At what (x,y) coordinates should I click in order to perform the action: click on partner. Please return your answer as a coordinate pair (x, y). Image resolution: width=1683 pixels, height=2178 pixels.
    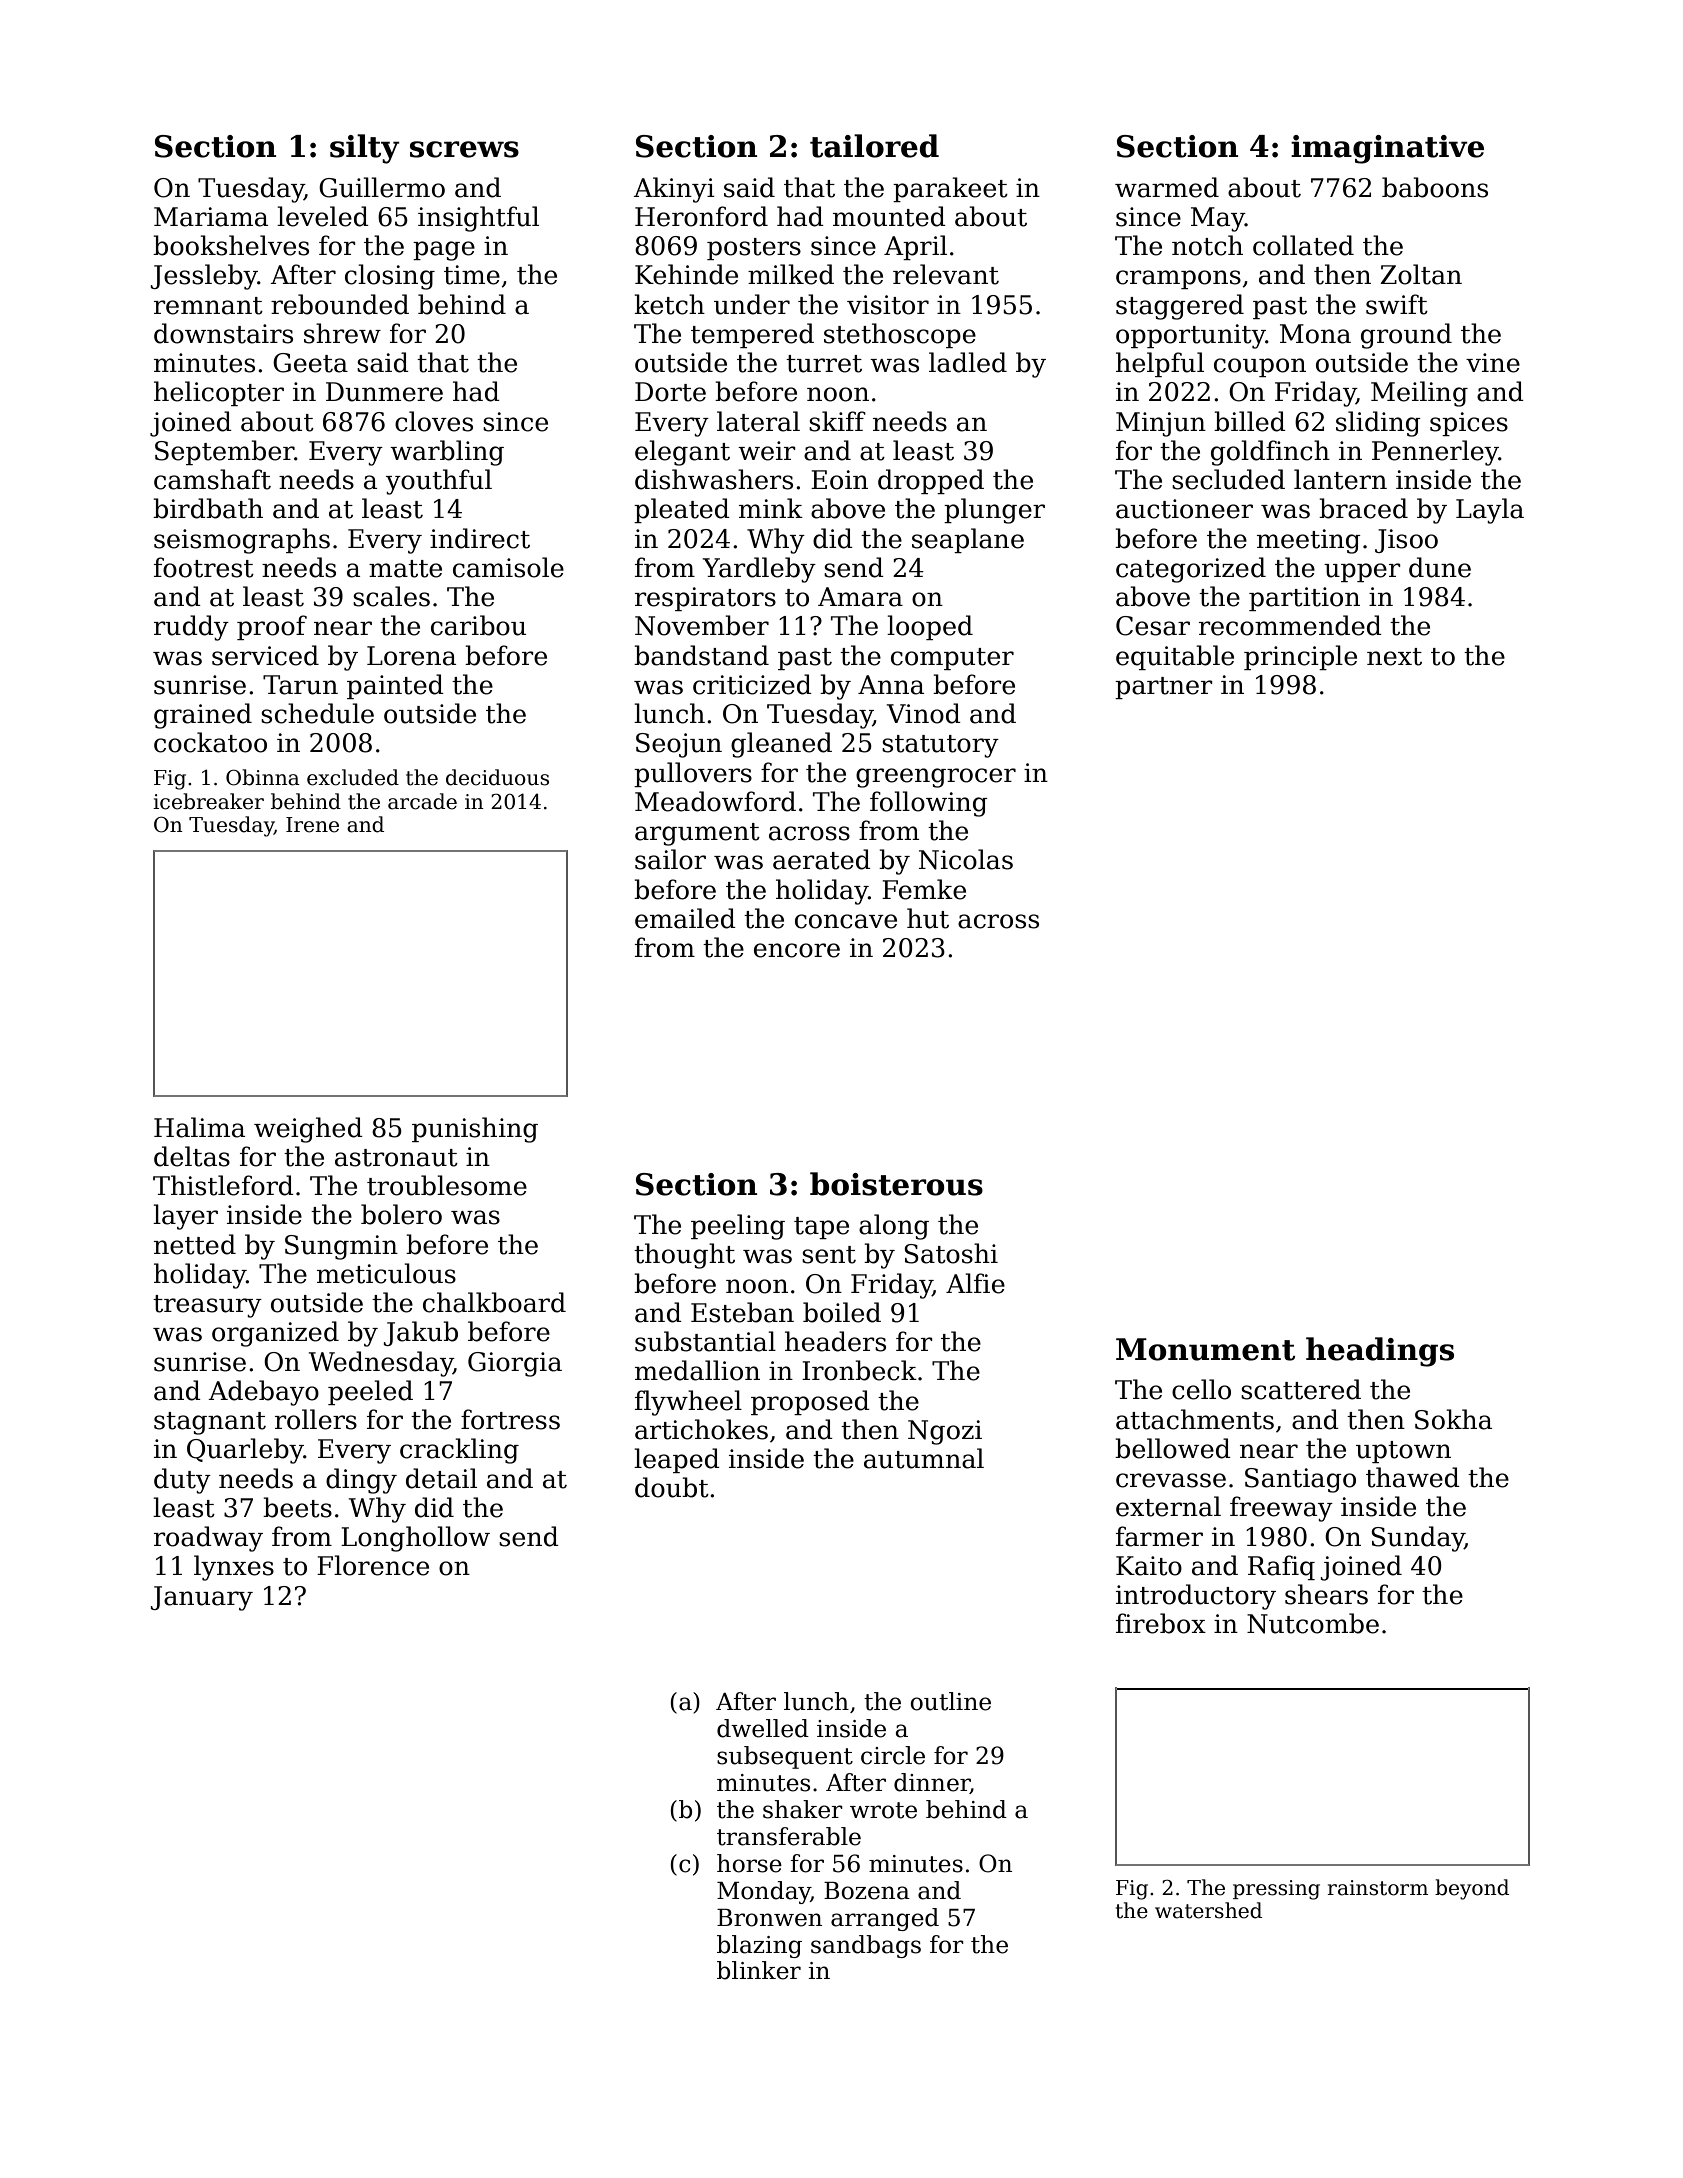
    Looking at the image, I should click on (1164, 688).
